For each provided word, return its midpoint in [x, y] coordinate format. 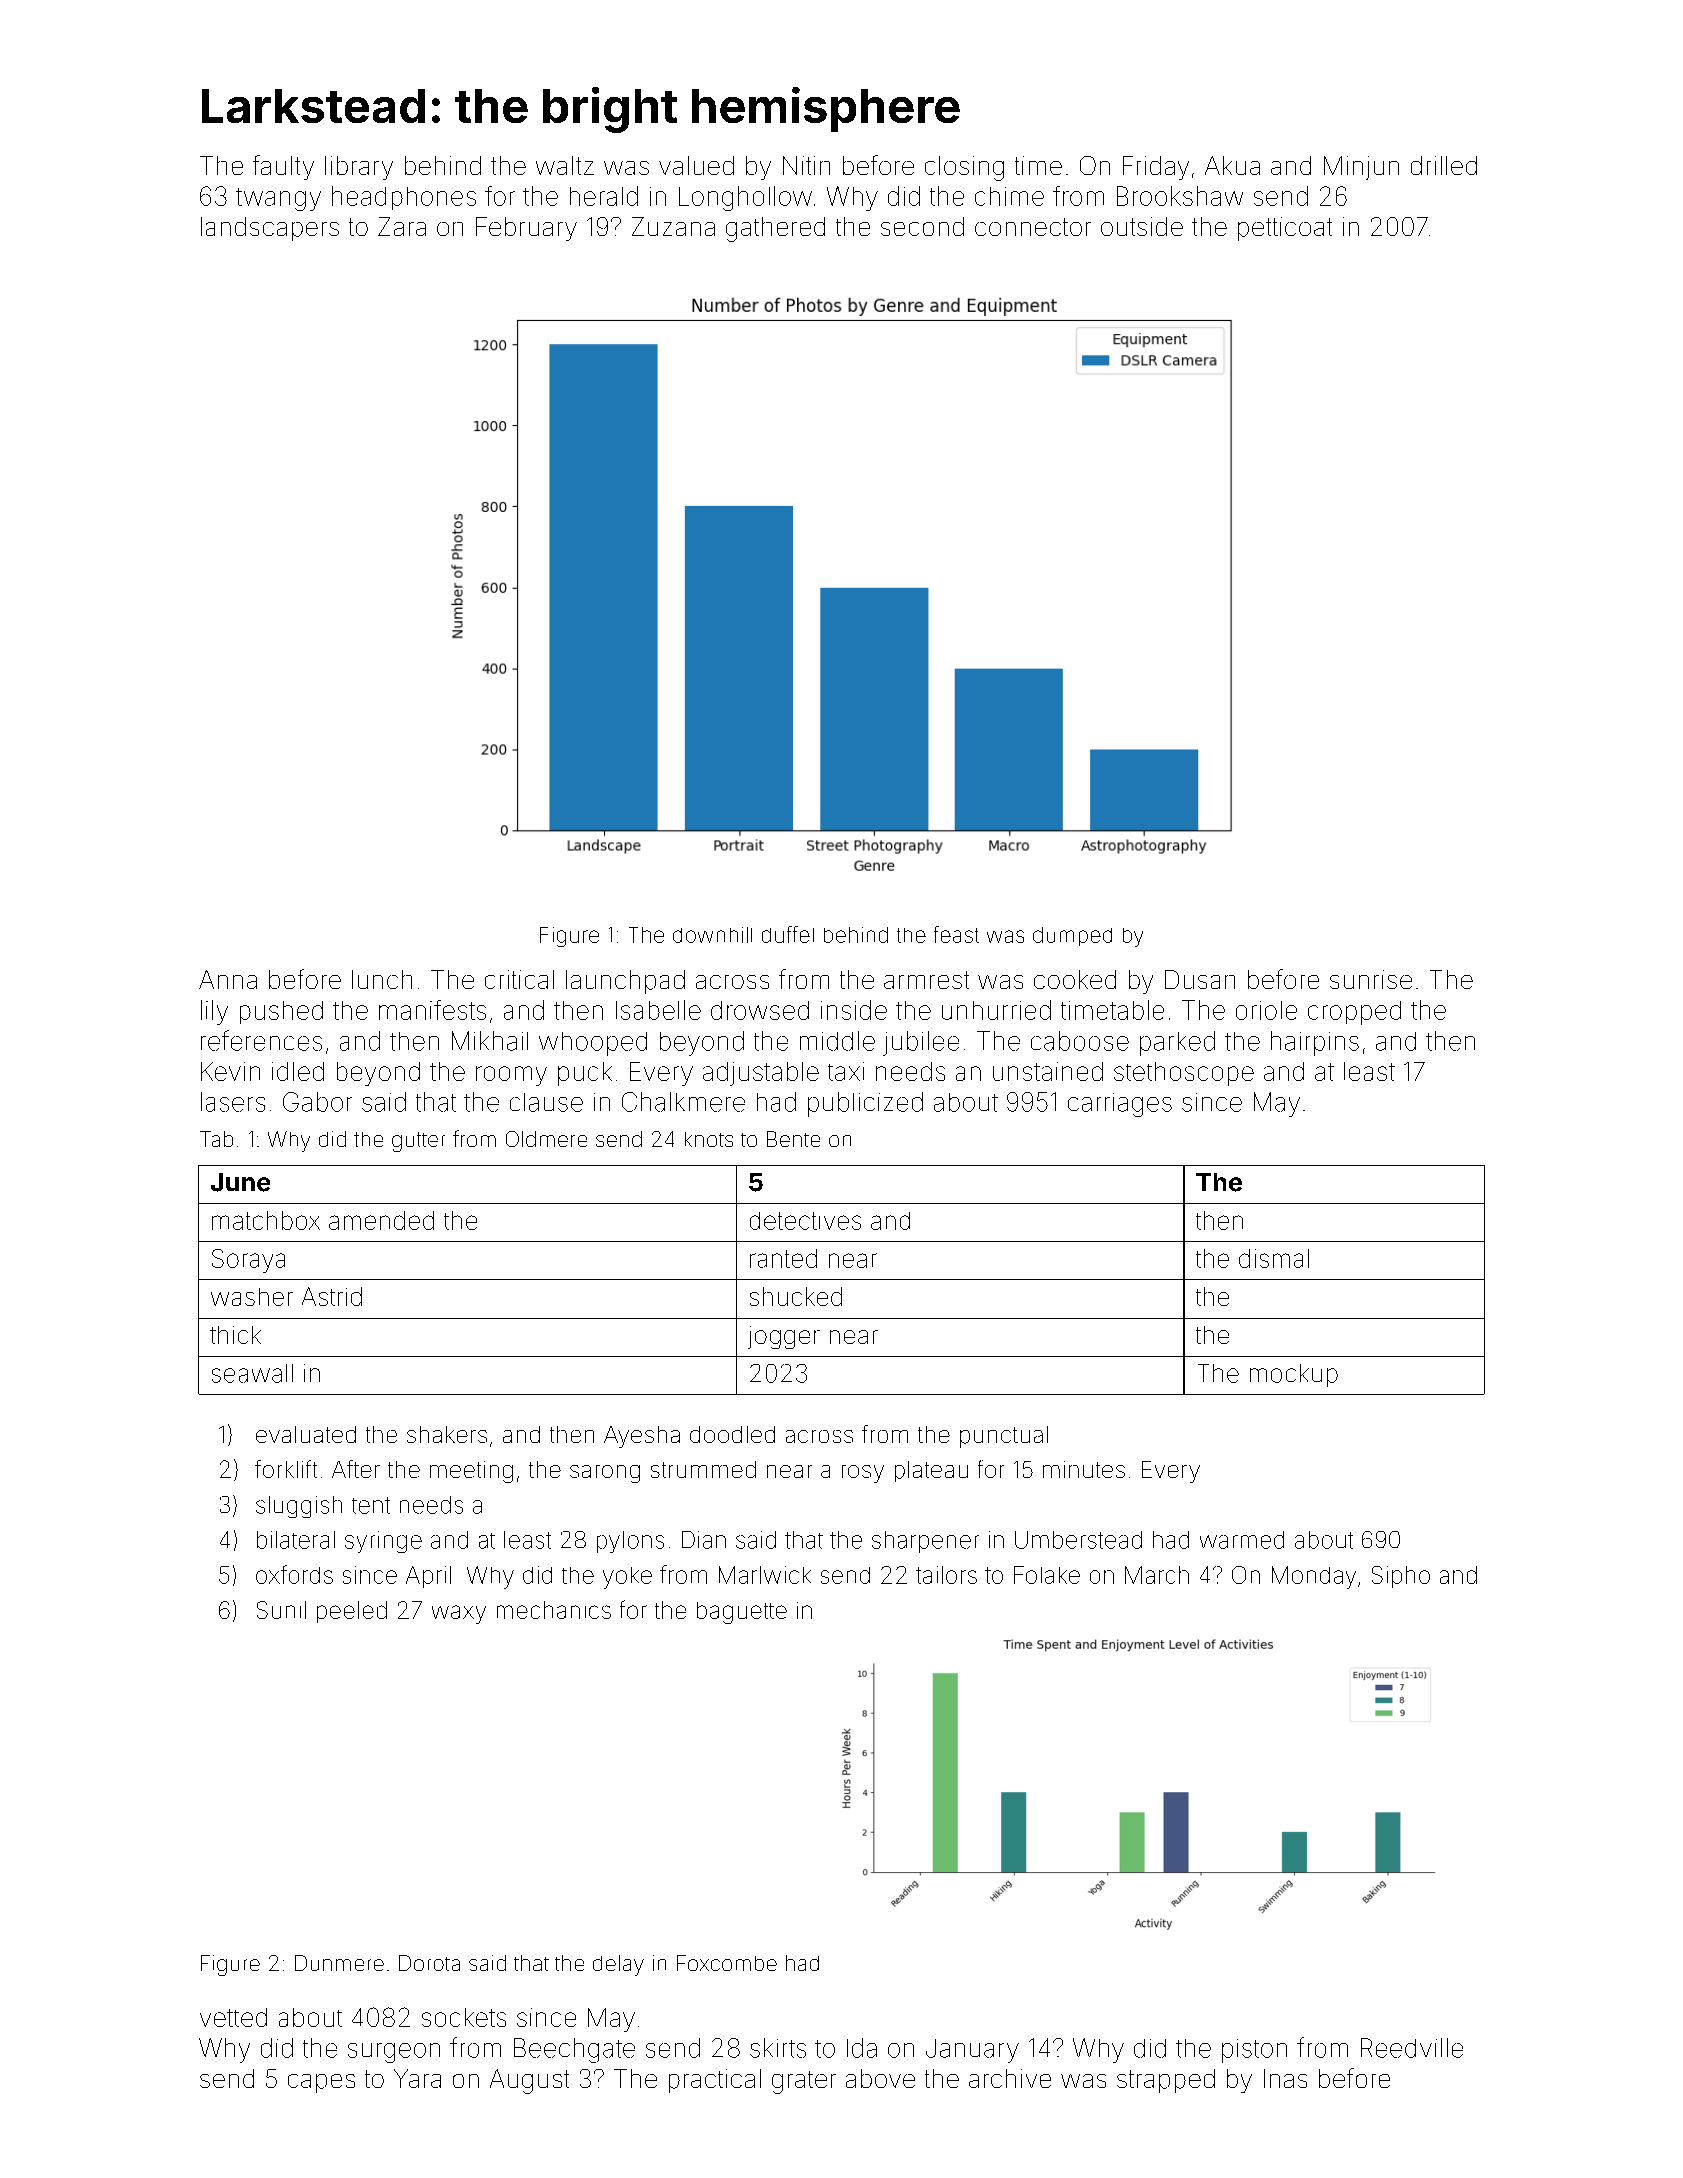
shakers [447, 1434]
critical [519, 979]
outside [1142, 226]
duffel [788, 934]
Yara [417, 2078]
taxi [846, 1071]
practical [715, 2081]
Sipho [1401, 1577]
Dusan [1200, 979]
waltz [565, 165]
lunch [382, 979]
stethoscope [1184, 1074]
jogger [784, 1337]
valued [696, 165]
